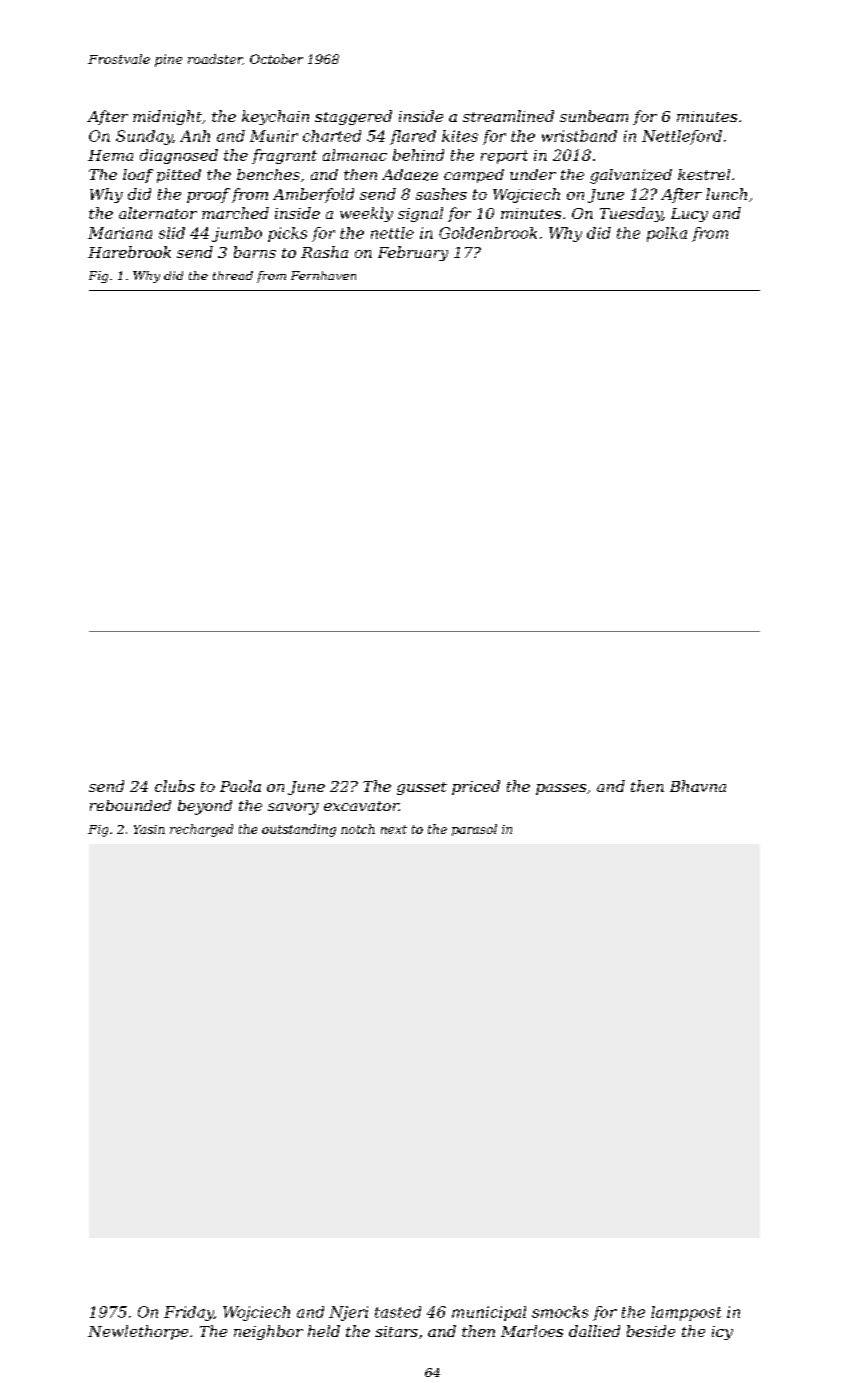  I want to click on sunbeam, so click(594, 116).
